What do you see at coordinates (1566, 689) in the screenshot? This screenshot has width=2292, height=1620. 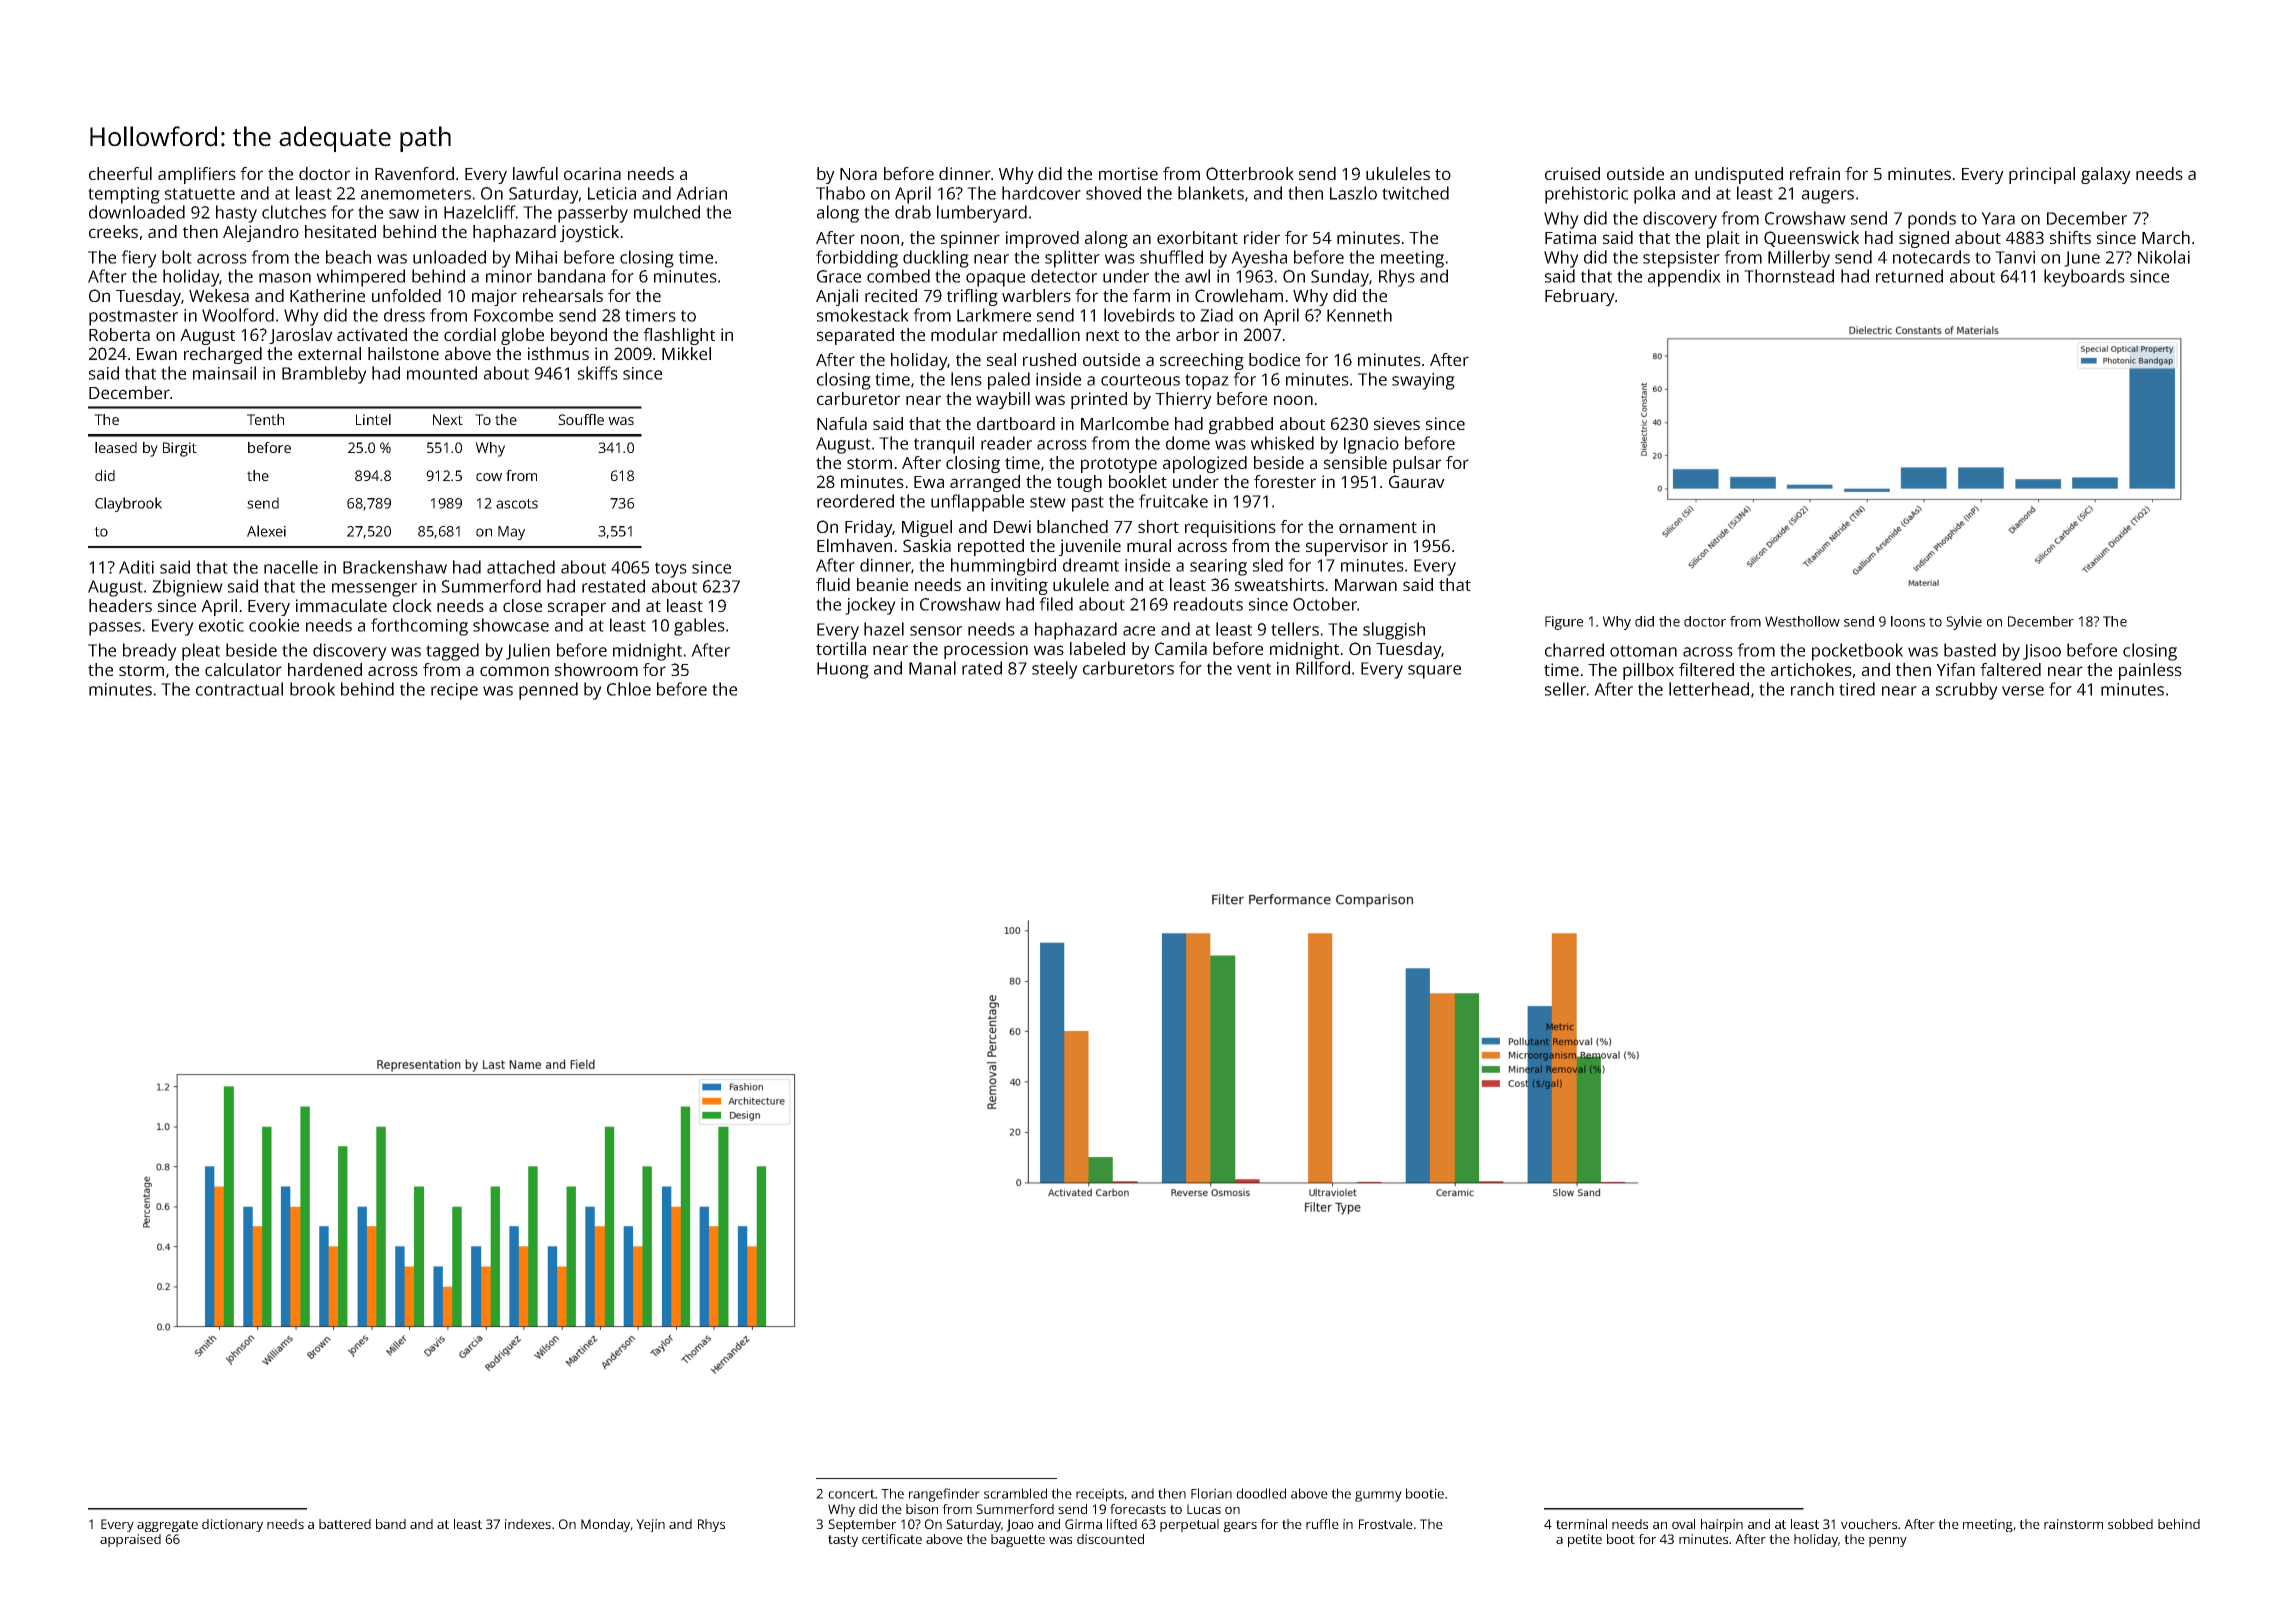 I see `seller` at bounding box center [1566, 689].
